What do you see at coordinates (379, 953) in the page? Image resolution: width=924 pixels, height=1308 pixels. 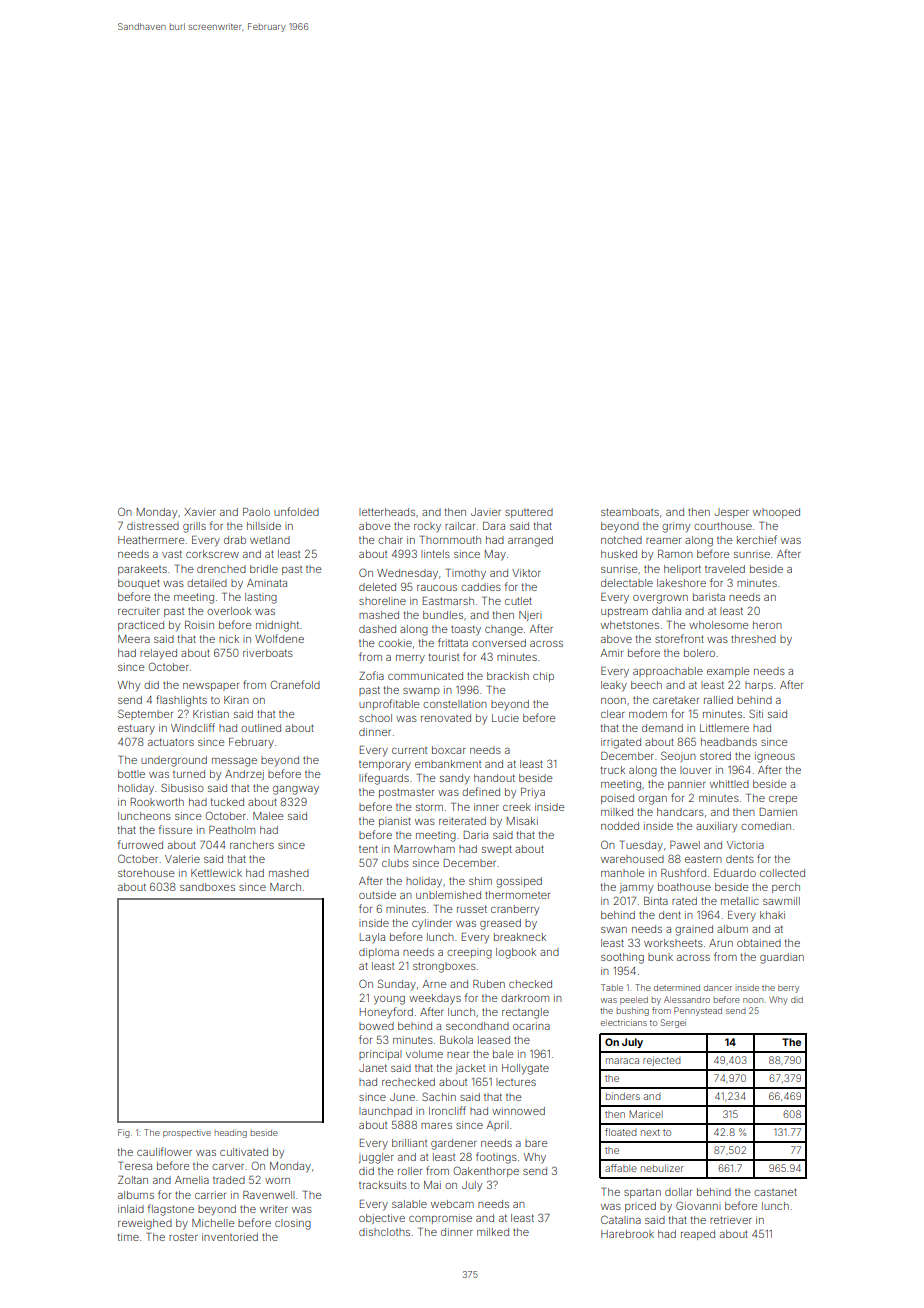 I see `diploma` at bounding box center [379, 953].
